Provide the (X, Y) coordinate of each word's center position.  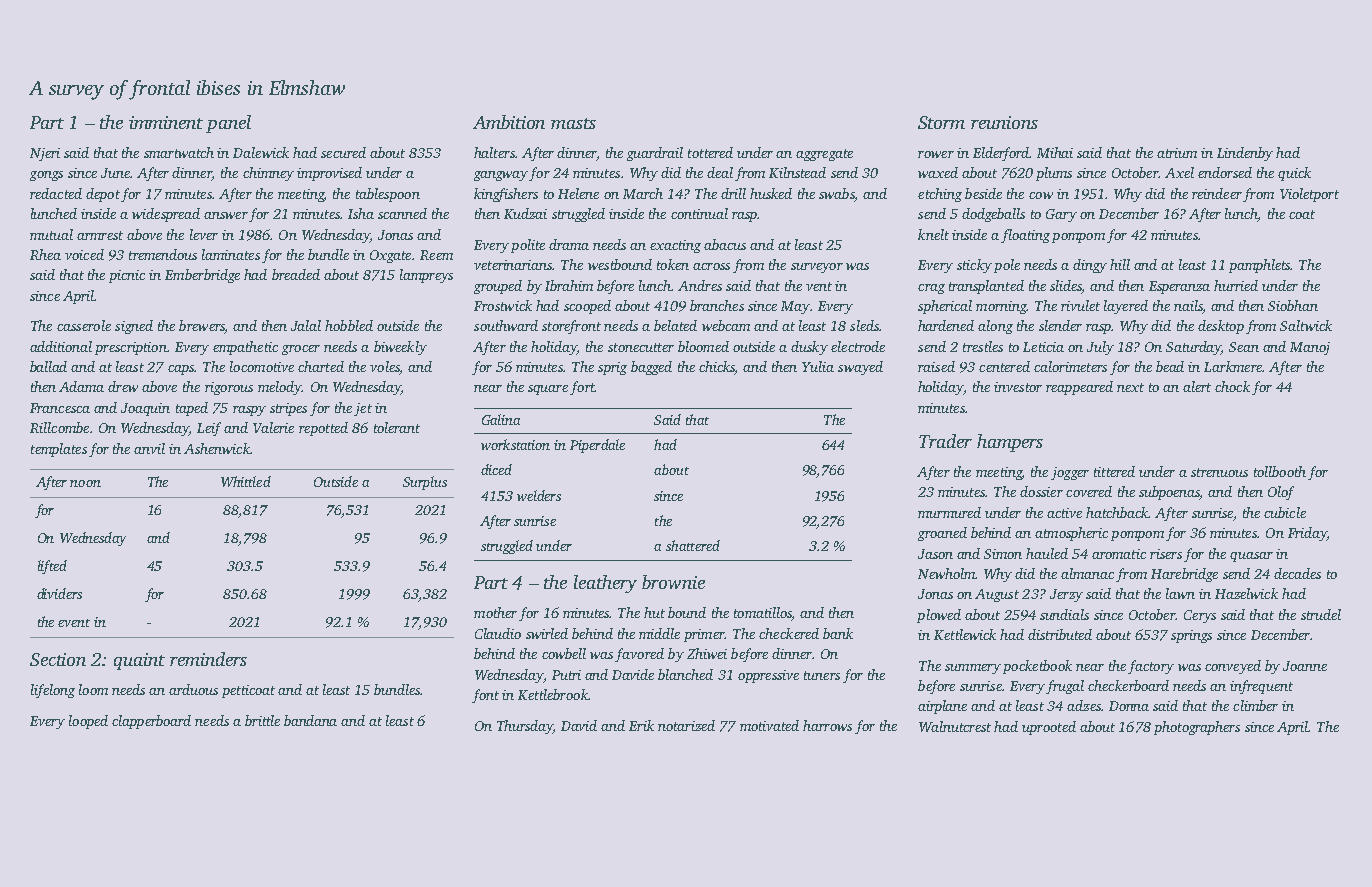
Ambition (509, 122)
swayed (860, 368)
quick (1294, 174)
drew (123, 386)
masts (573, 123)
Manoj (1310, 348)
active (1064, 513)
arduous (193, 689)
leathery (605, 584)
